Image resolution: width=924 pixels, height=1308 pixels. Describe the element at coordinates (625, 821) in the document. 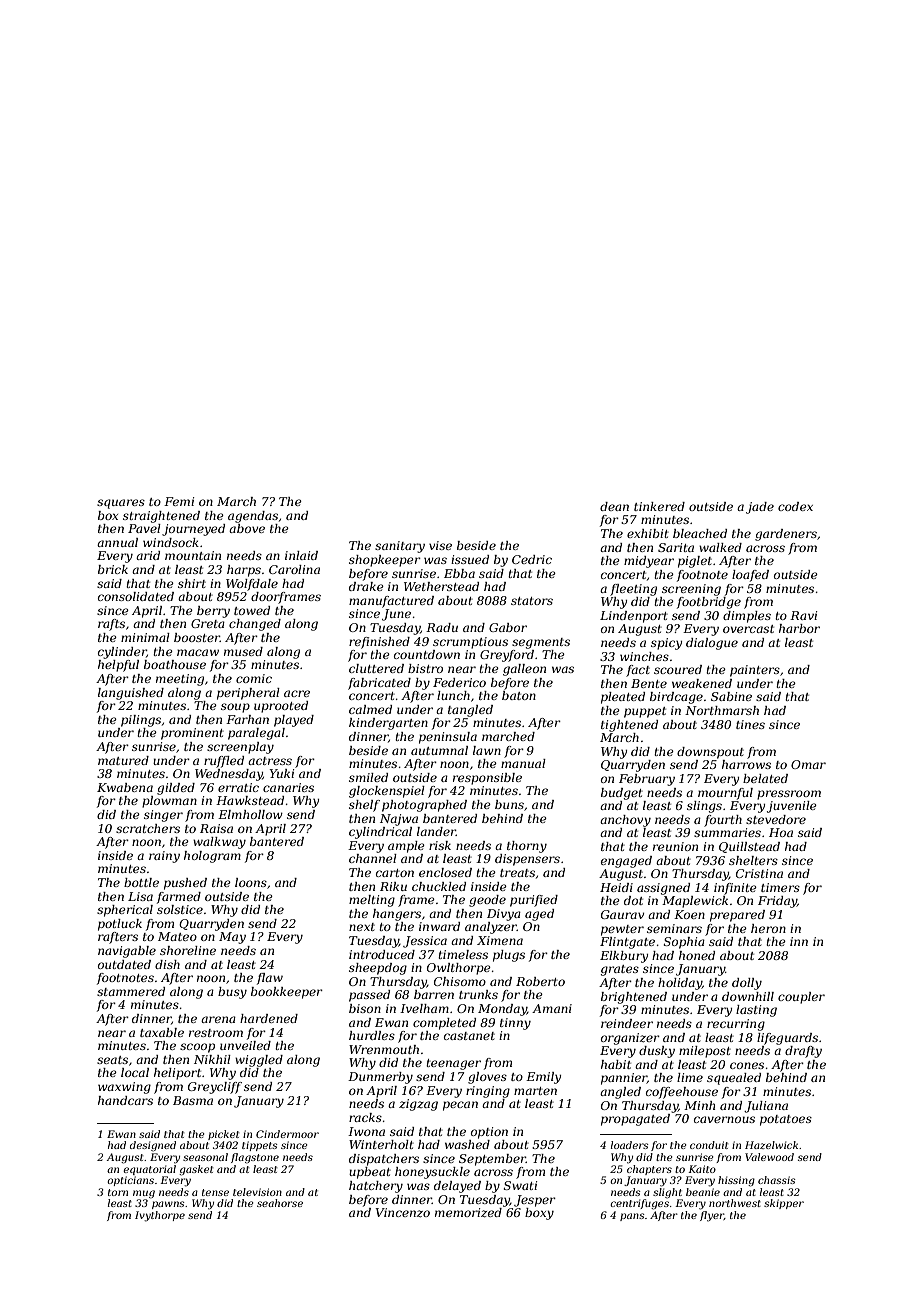

I see `anchovy` at that location.
